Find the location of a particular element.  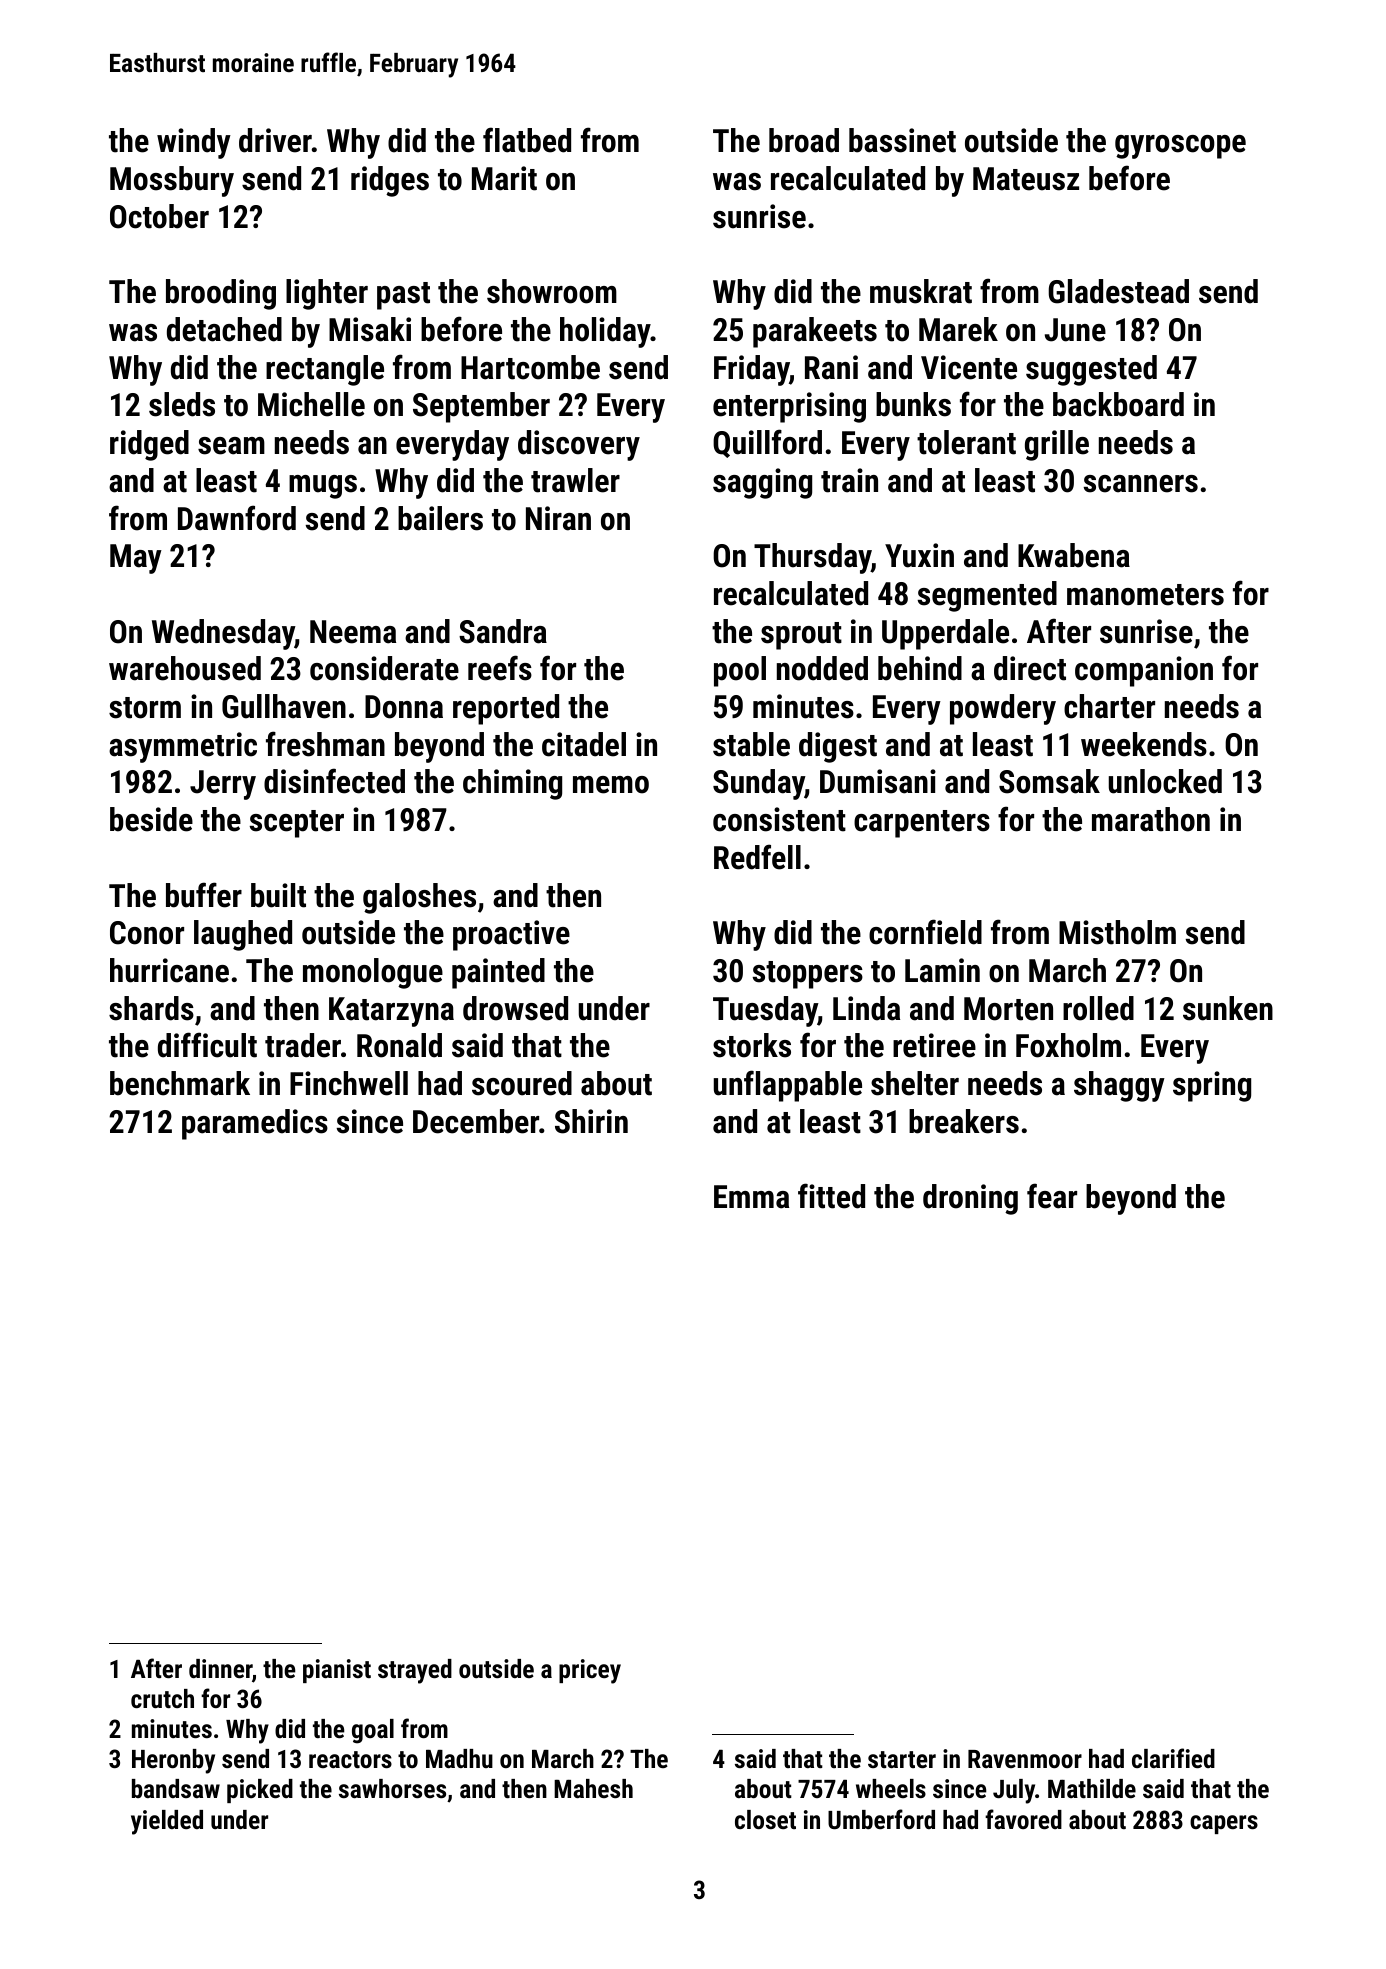

stoppers is located at coordinates (808, 975).
